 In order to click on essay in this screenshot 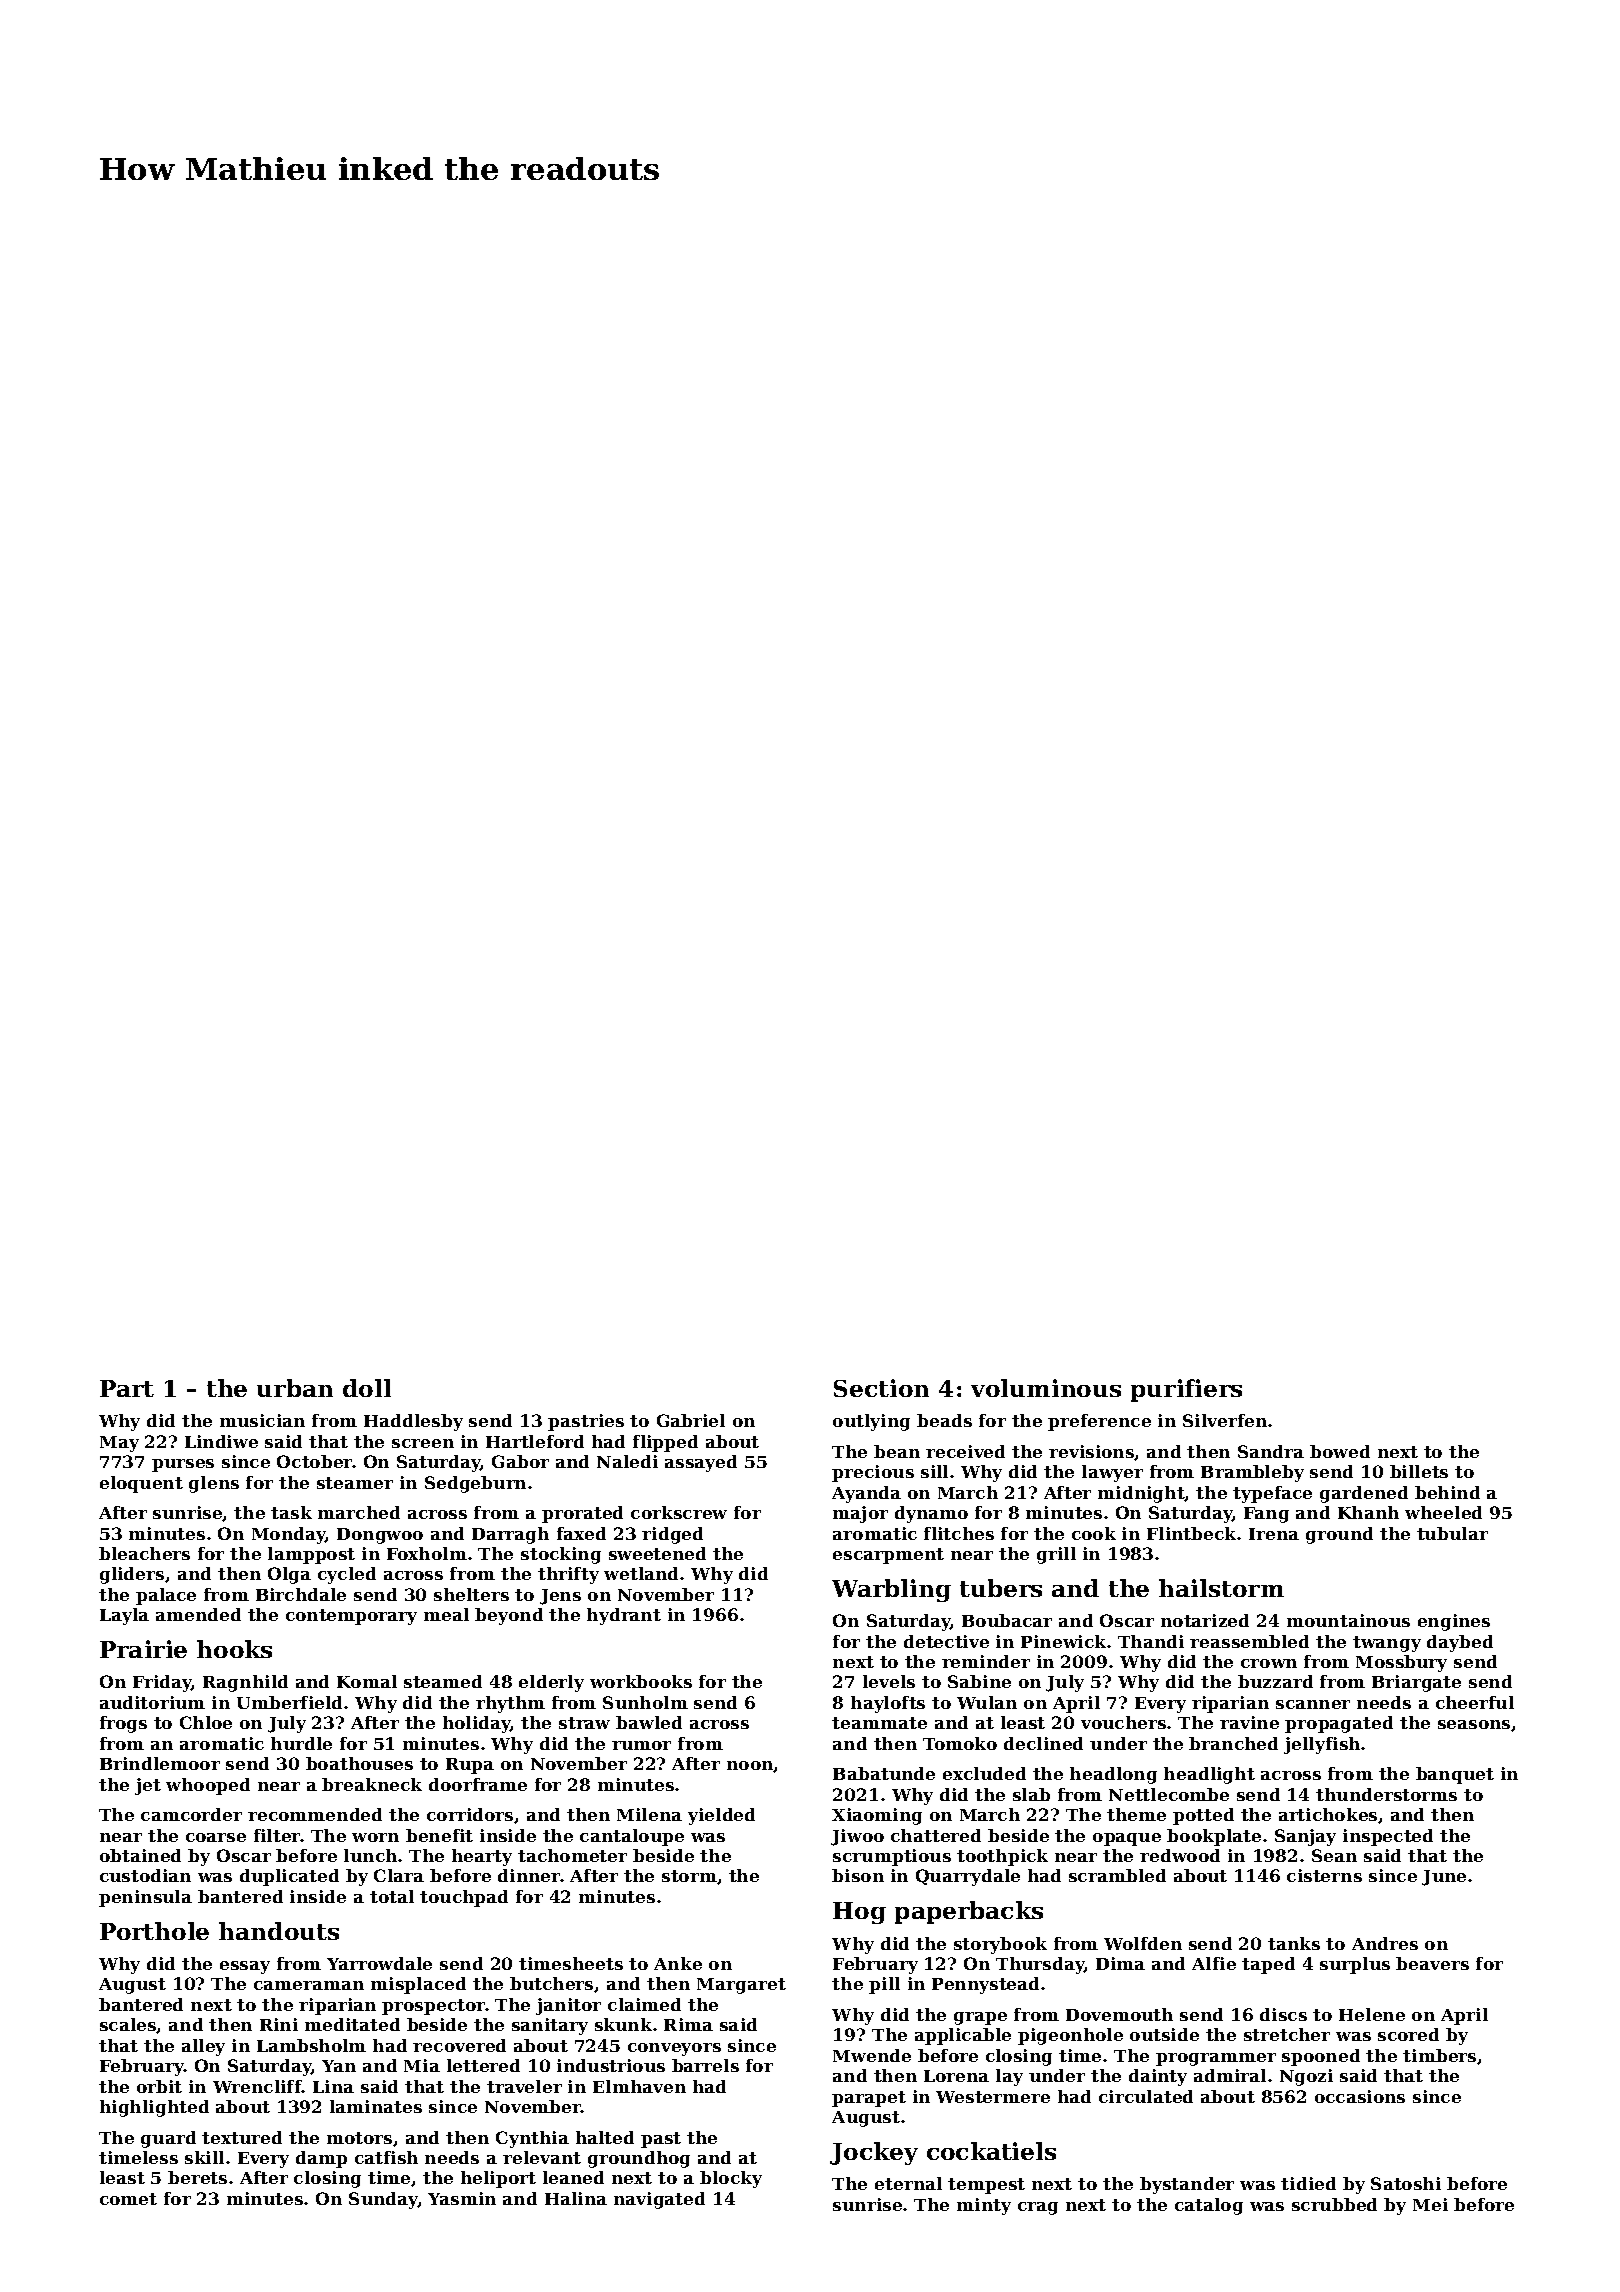, I will do `click(245, 1967)`.
